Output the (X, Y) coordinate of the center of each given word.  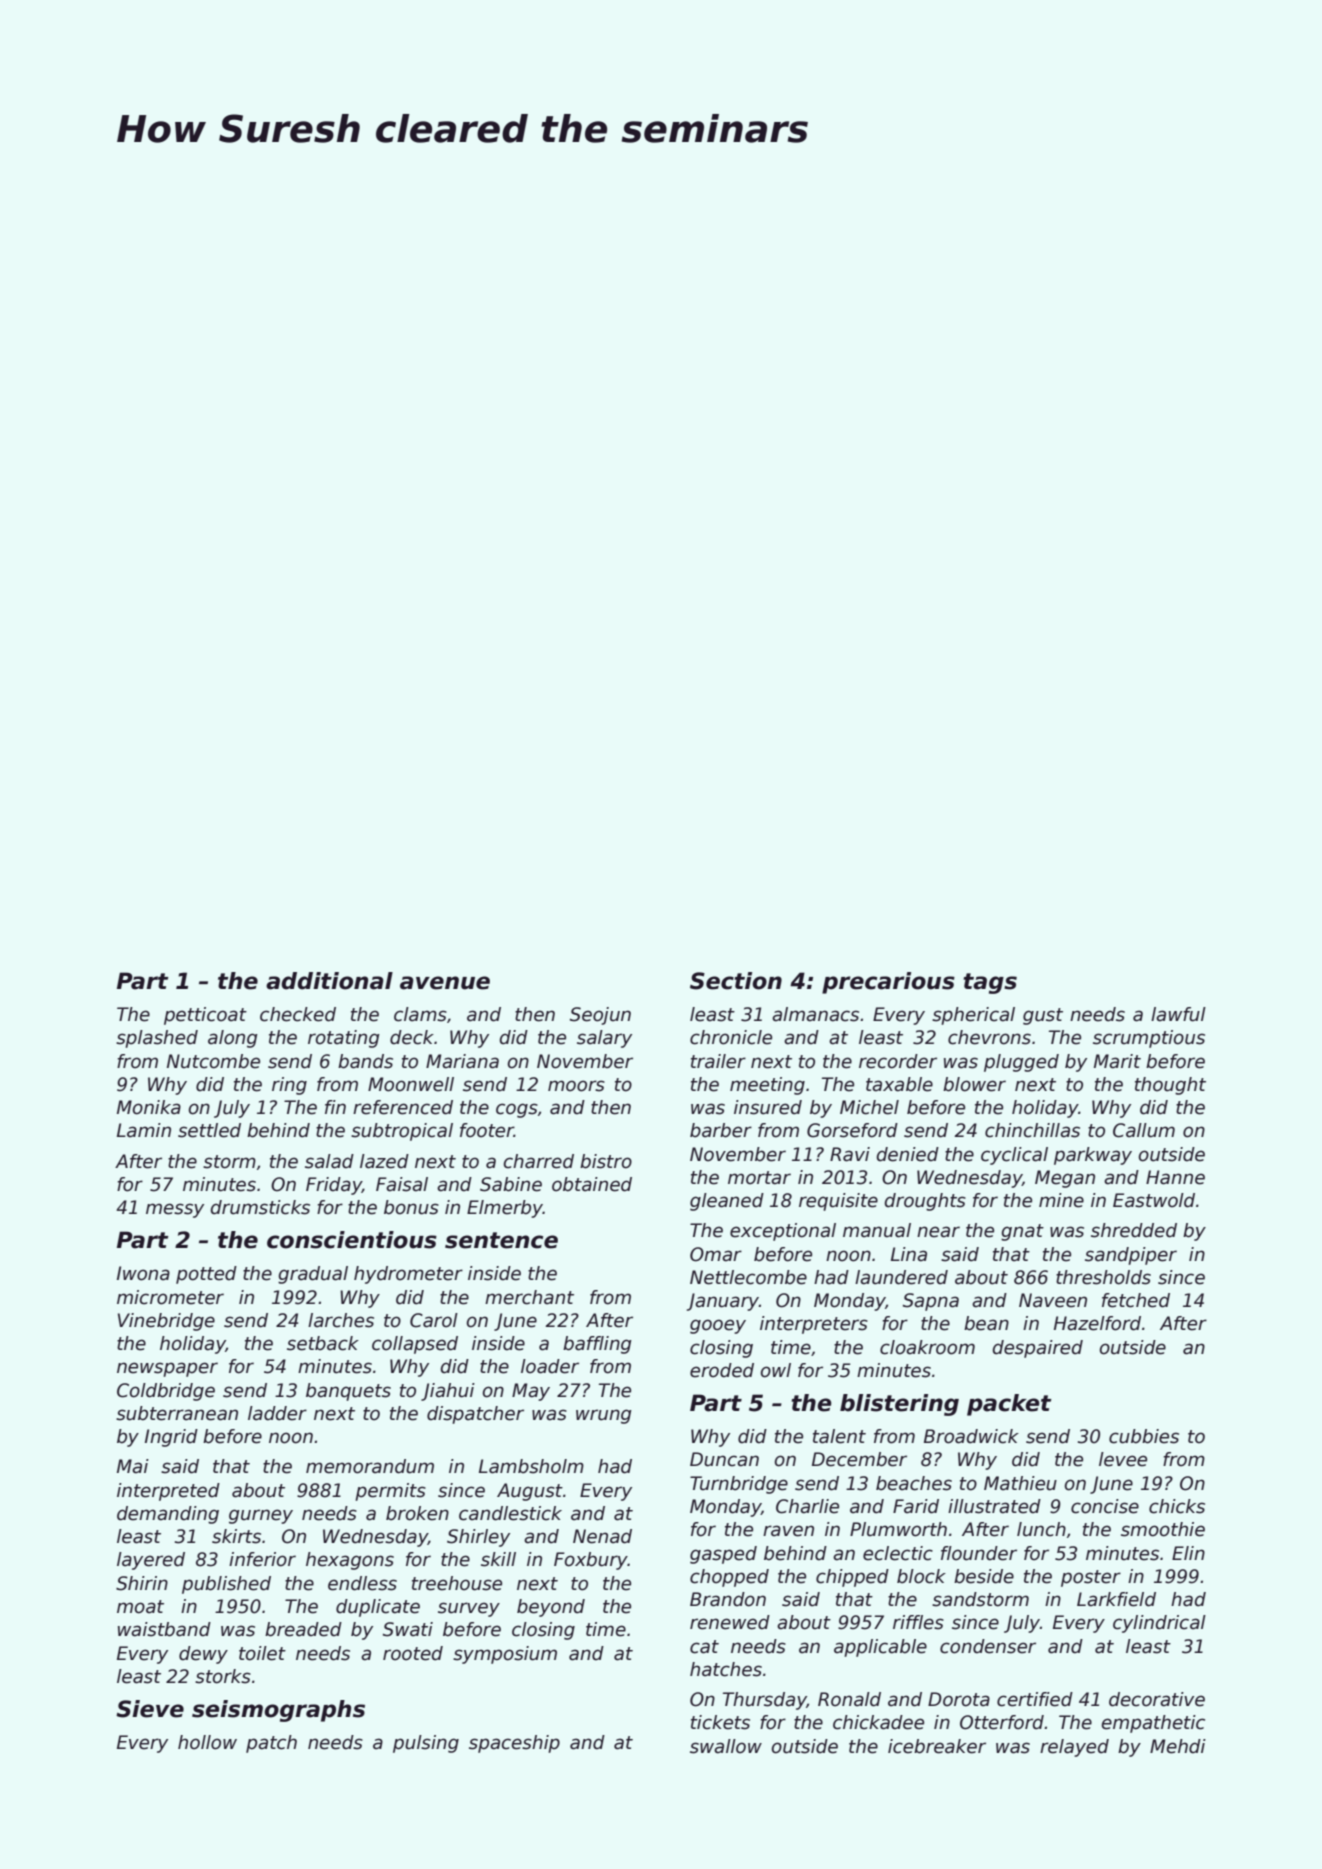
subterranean (177, 1413)
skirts (236, 1536)
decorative (1157, 1699)
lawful (1178, 1014)
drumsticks (260, 1207)
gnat (1022, 1232)
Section (736, 981)
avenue (445, 983)
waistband (164, 1629)
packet (1009, 1405)
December (859, 1459)
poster (1091, 1578)
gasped (723, 1555)
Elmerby (505, 1209)
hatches (726, 1669)
